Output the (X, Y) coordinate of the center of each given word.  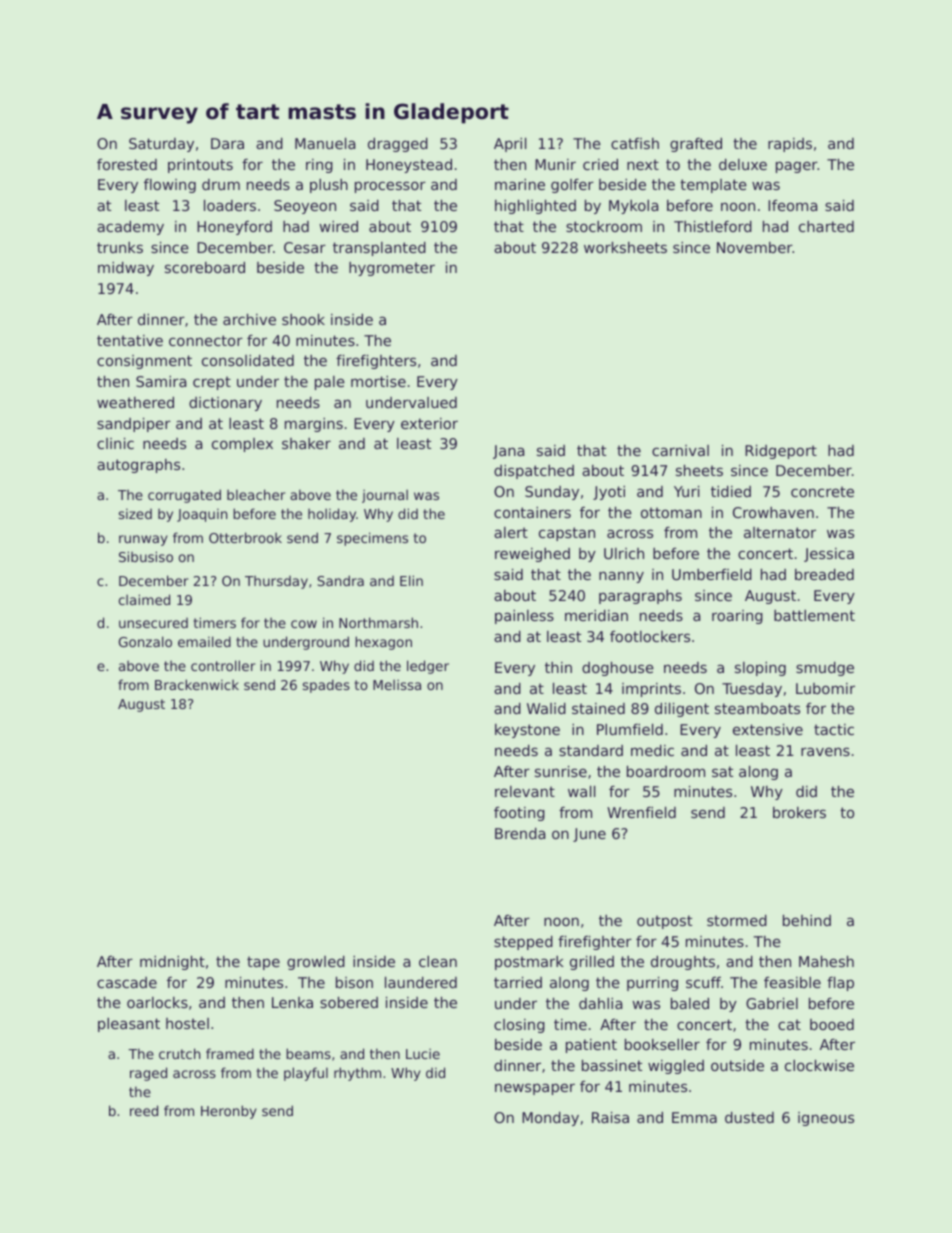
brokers (799, 812)
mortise (378, 381)
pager (797, 167)
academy (130, 228)
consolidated (248, 360)
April (510, 145)
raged (148, 1074)
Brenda (520, 833)
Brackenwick (197, 684)
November (755, 247)
